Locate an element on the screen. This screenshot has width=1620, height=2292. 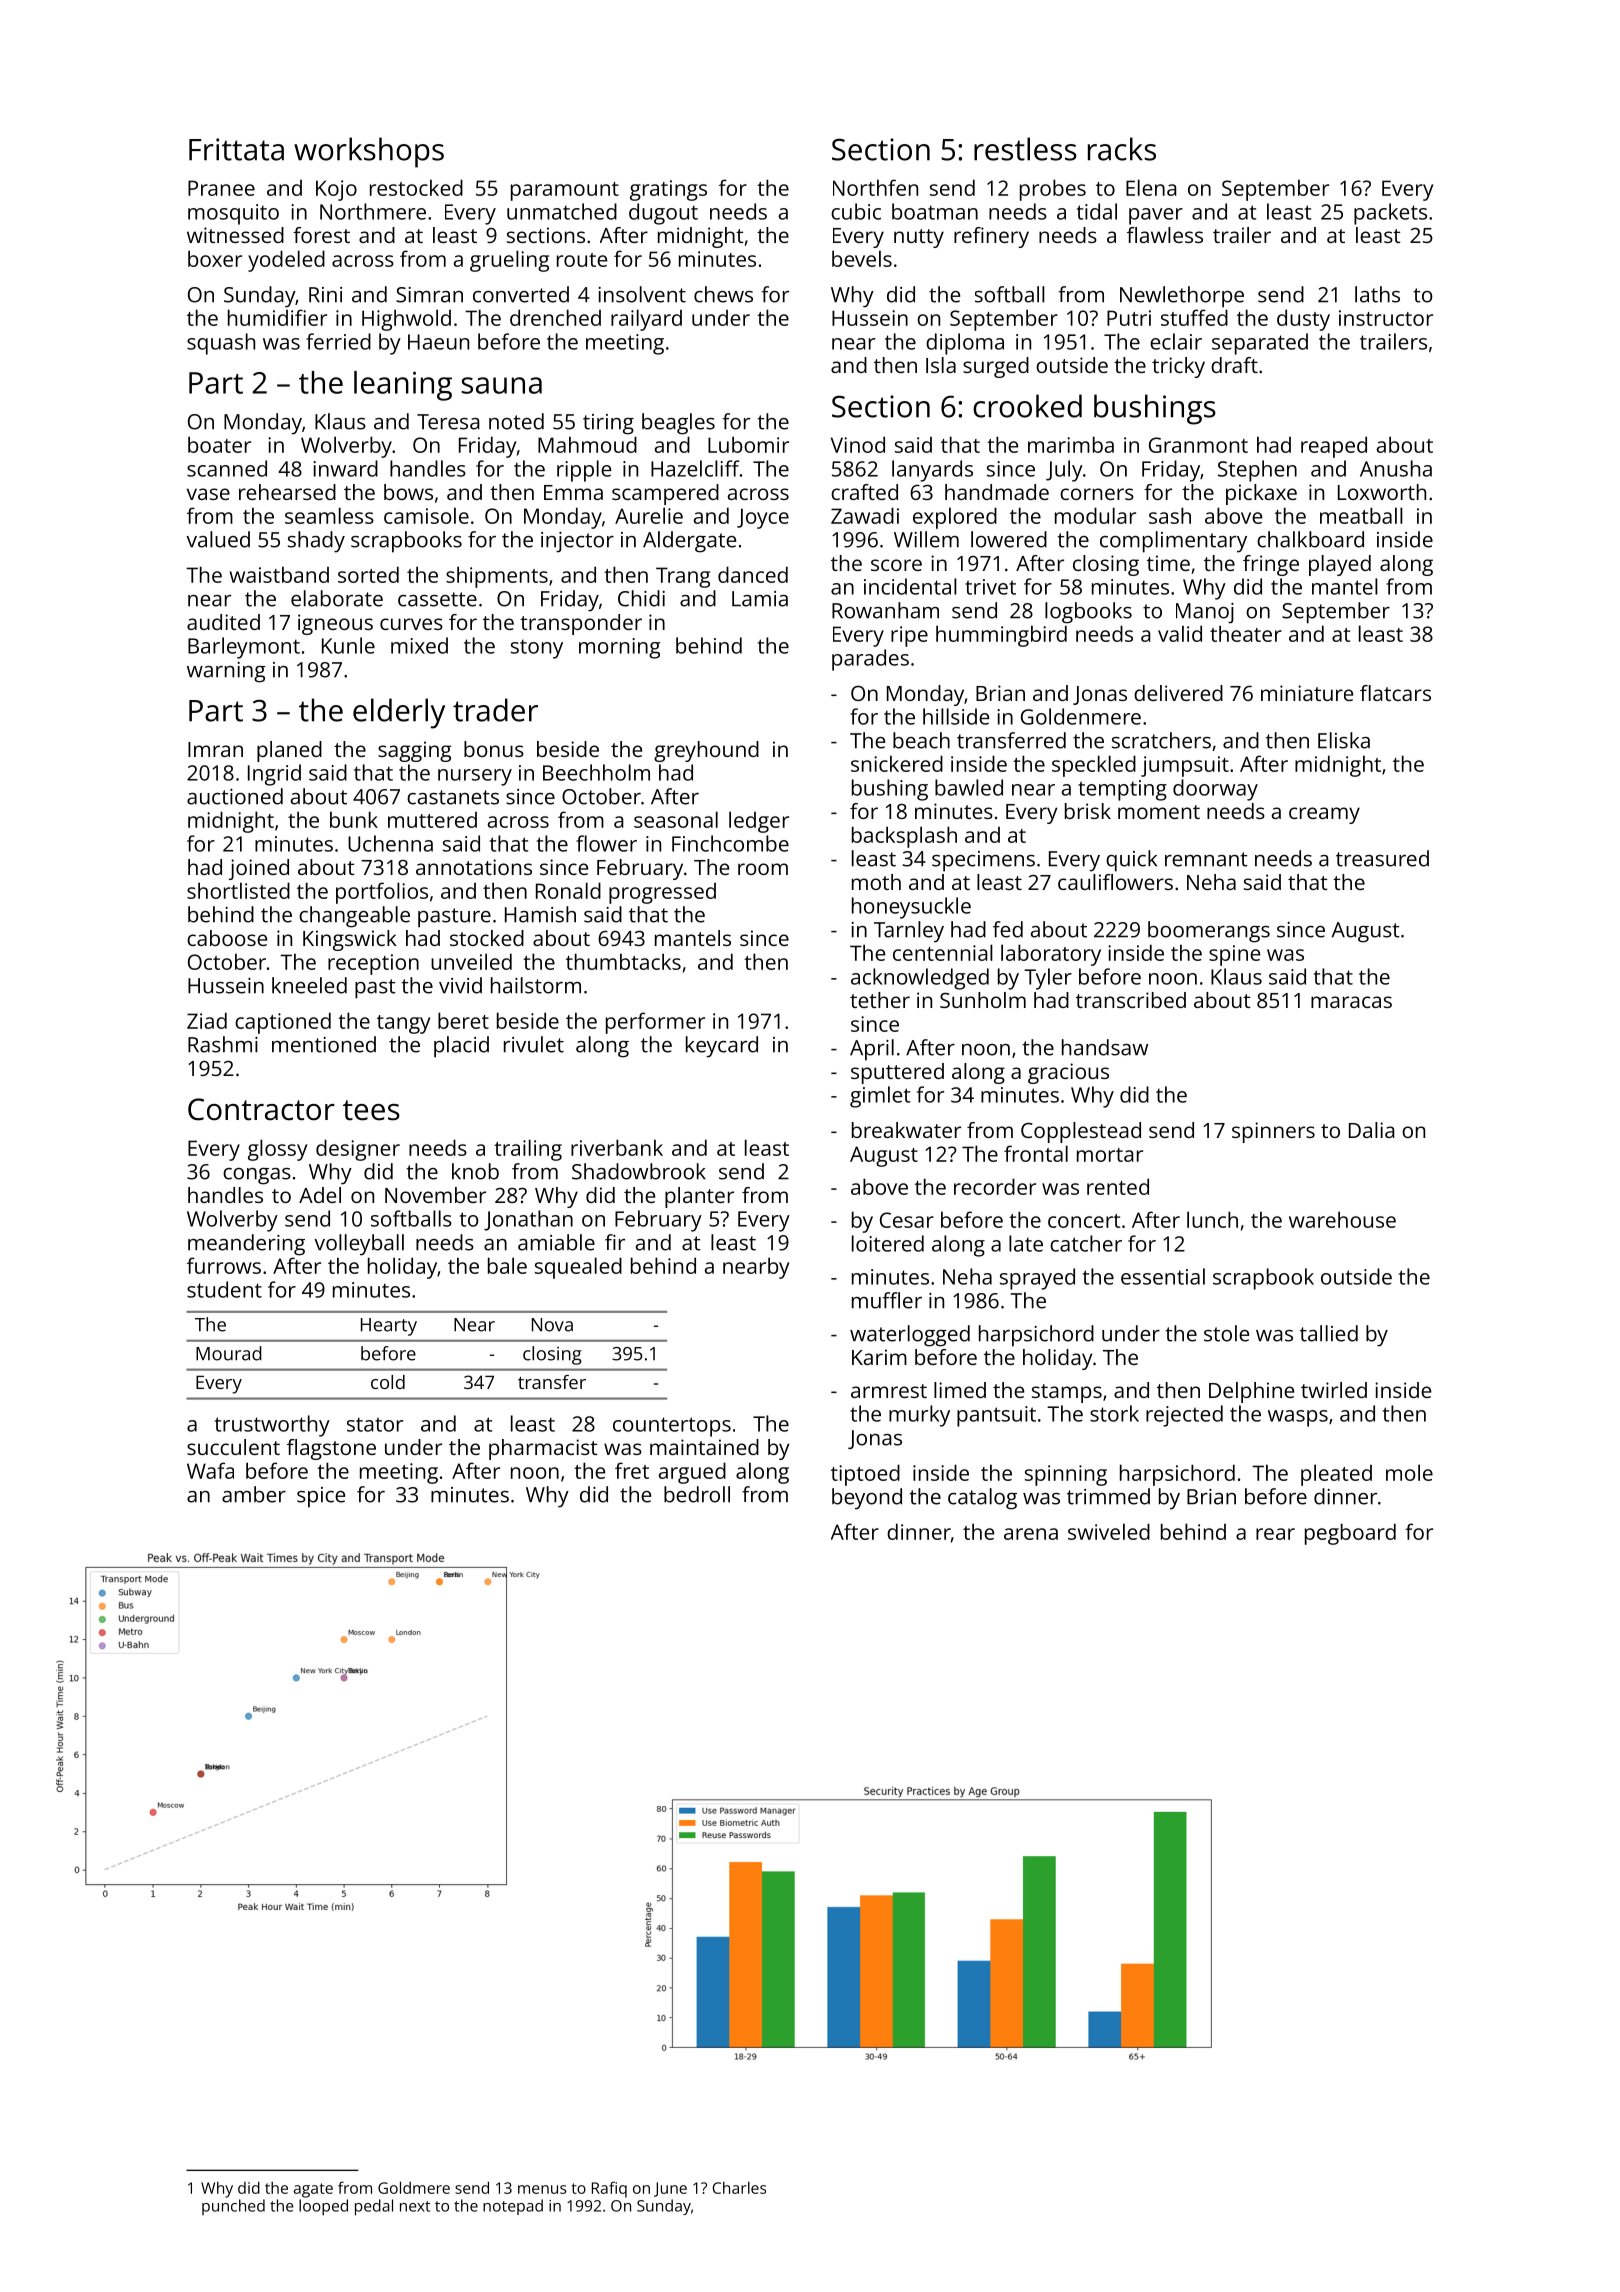
handsaw is located at coordinates (1105, 1047).
